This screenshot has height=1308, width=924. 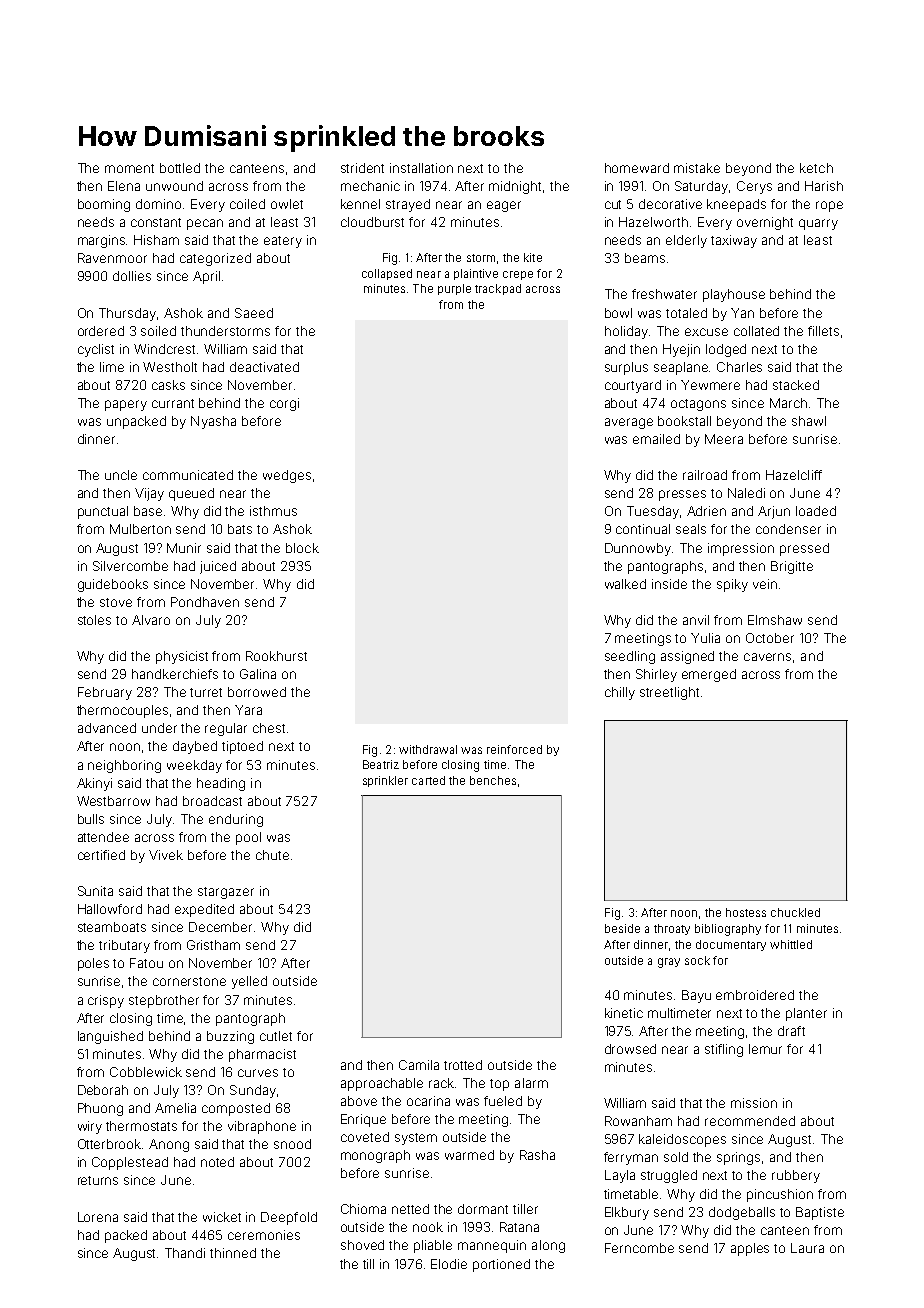 I want to click on block, so click(x=302, y=548).
